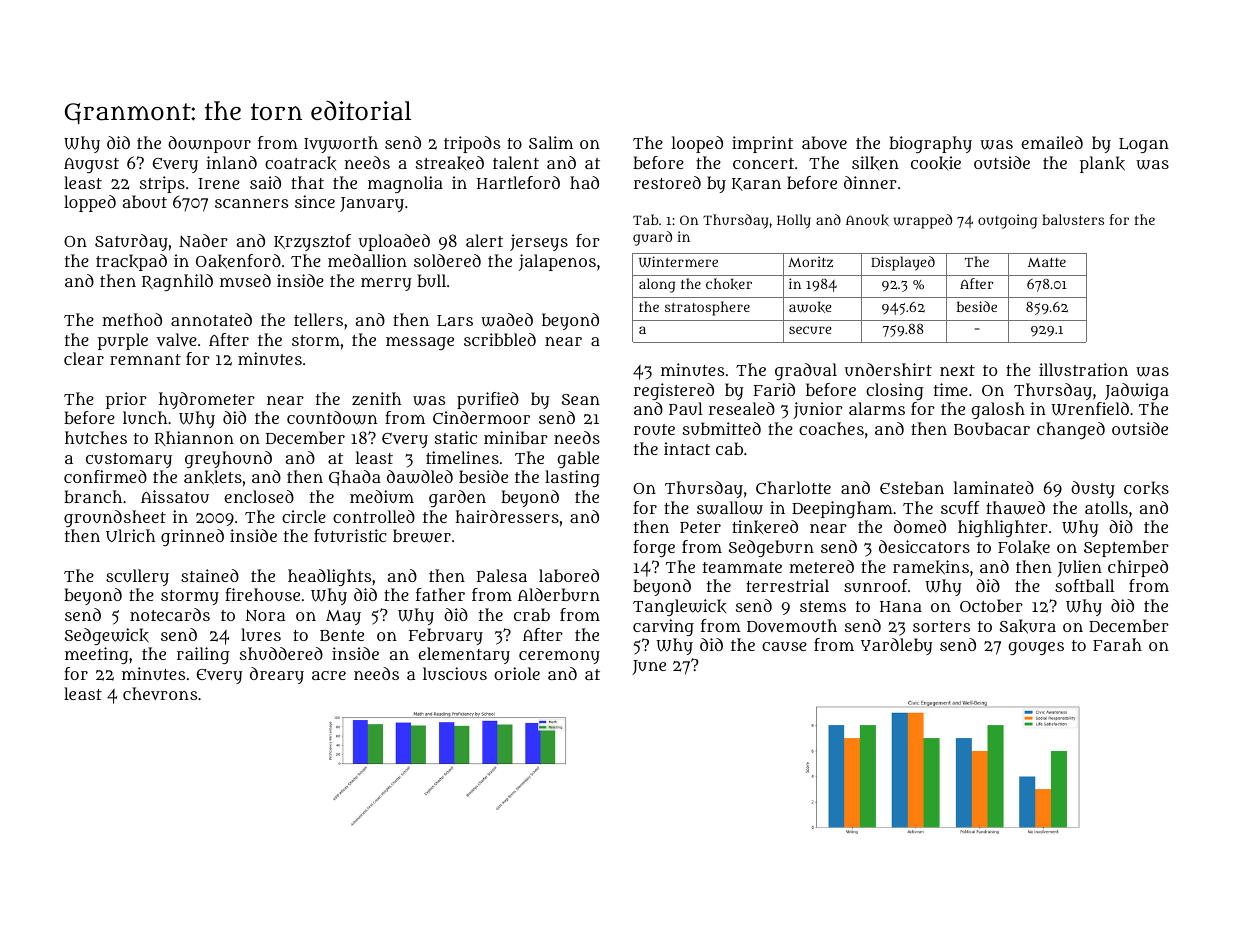 The image size is (1233, 952). I want to click on clear, so click(84, 358).
